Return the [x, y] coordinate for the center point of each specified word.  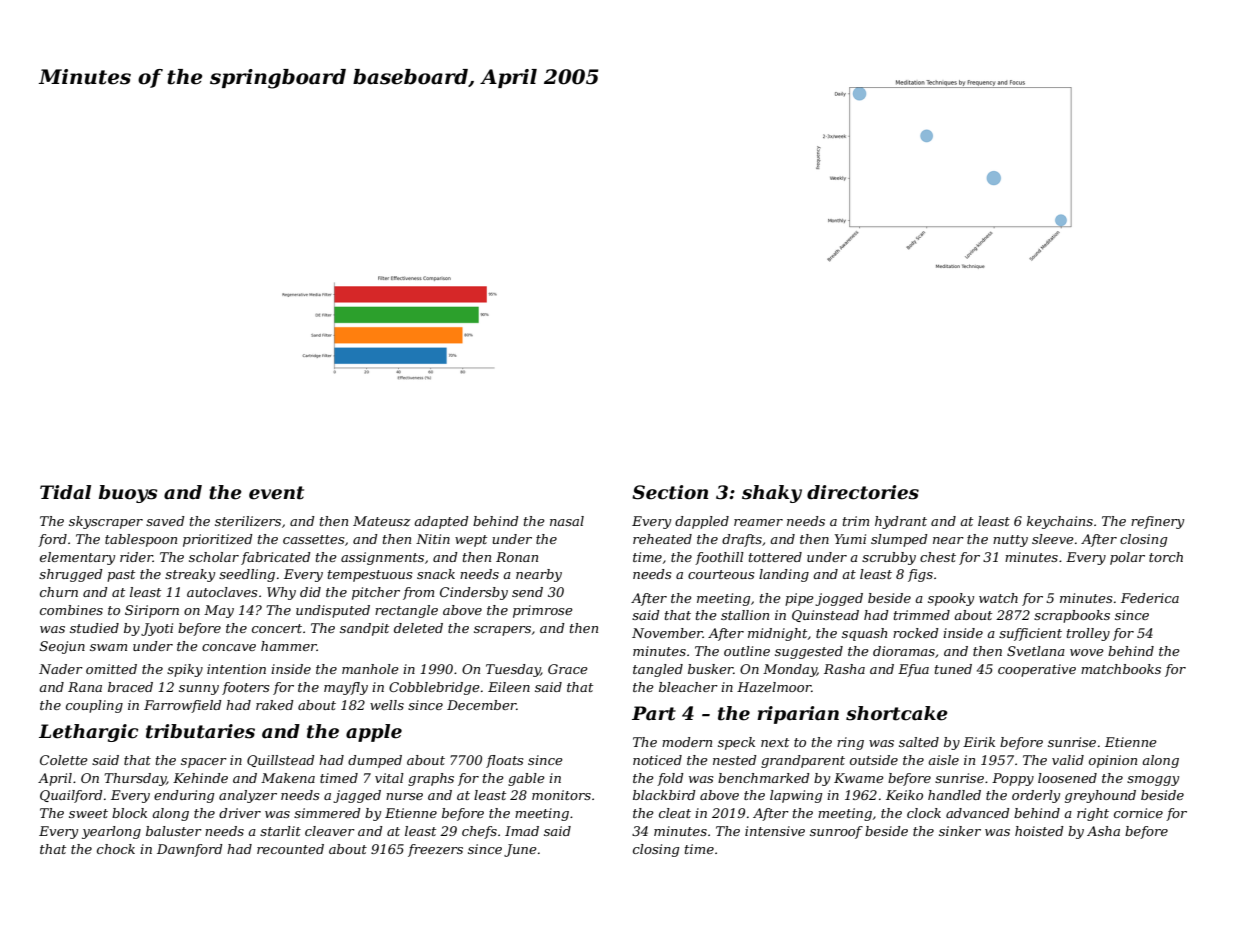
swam [108, 647]
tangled [658, 670]
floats [504, 761]
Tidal [65, 492]
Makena [288, 778]
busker [711, 669]
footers [245, 688]
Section [670, 492]
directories [863, 492]
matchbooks [1121, 669]
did [310, 592]
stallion [745, 615]
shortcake [897, 713]
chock [116, 849]
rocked [916, 633]
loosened [1067, 778]
